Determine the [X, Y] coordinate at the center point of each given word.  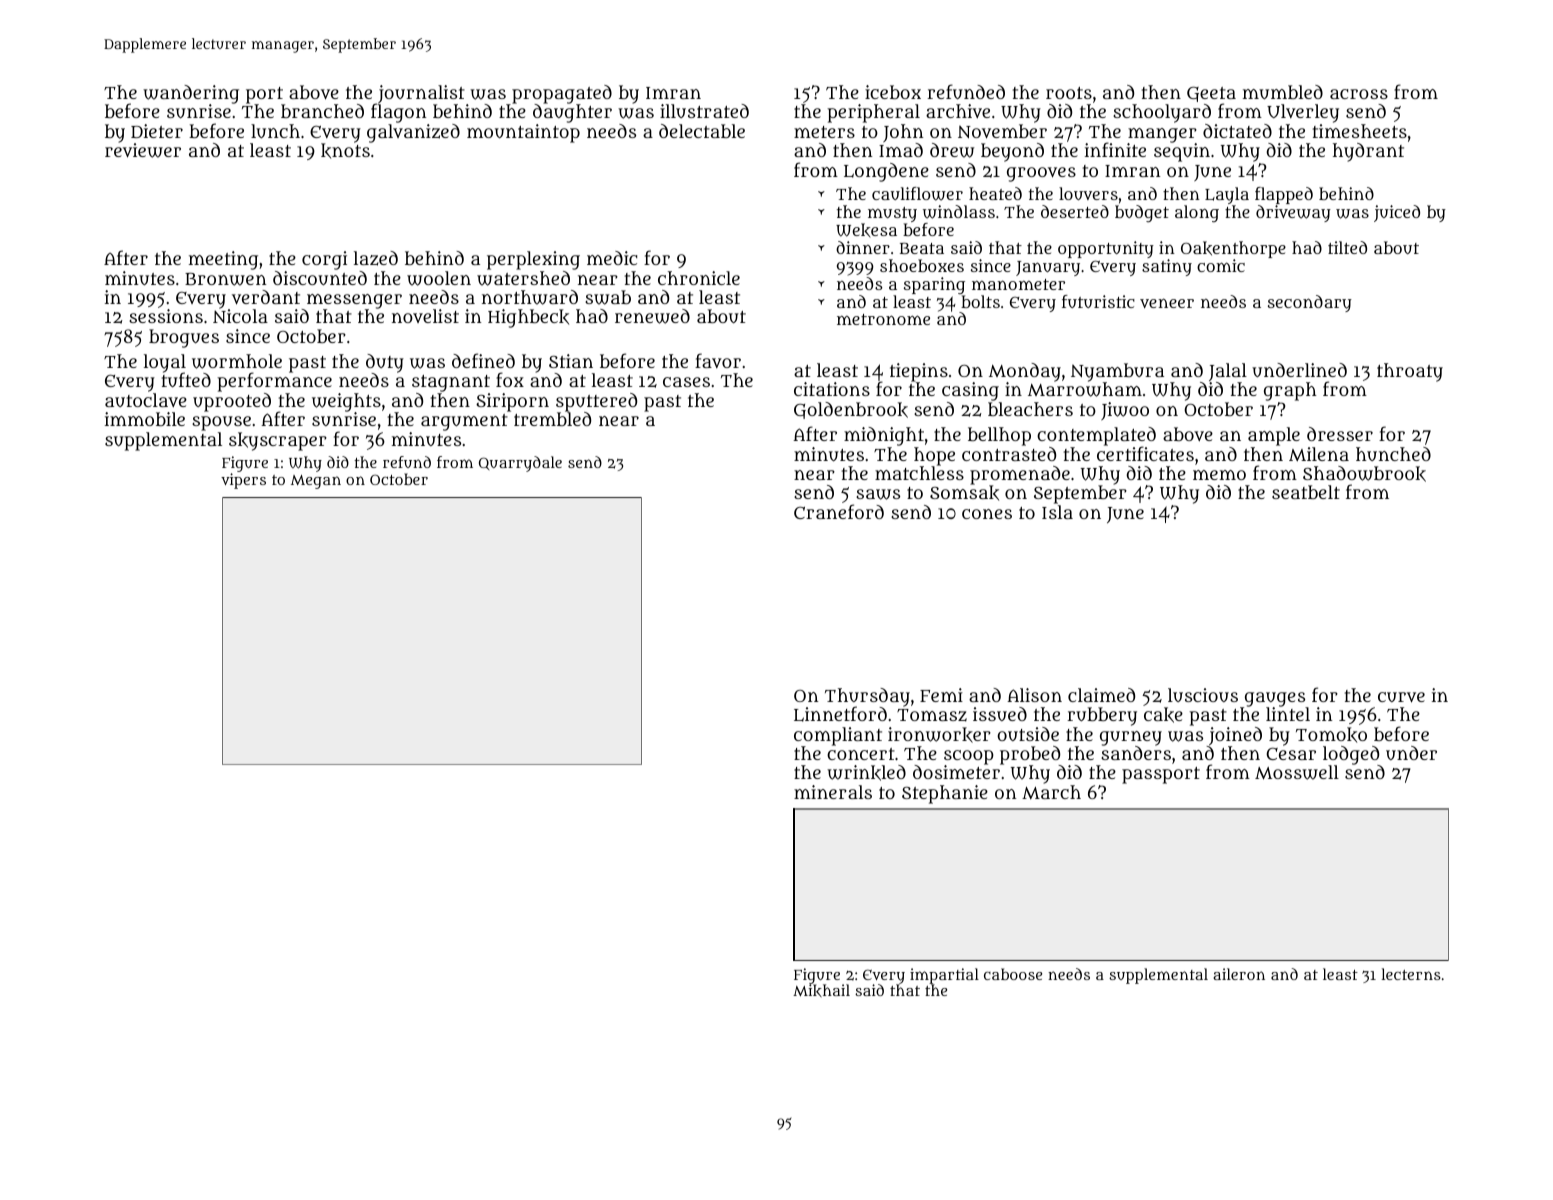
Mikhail [821, 990]
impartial [944, 976]
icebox [893, 92]
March [1051, 792]
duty [385, 363]
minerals [833, 792]
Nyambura [1117, 373]
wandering [191, 94]
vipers [243, 481]
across [1359, 94]
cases [686, 382]
